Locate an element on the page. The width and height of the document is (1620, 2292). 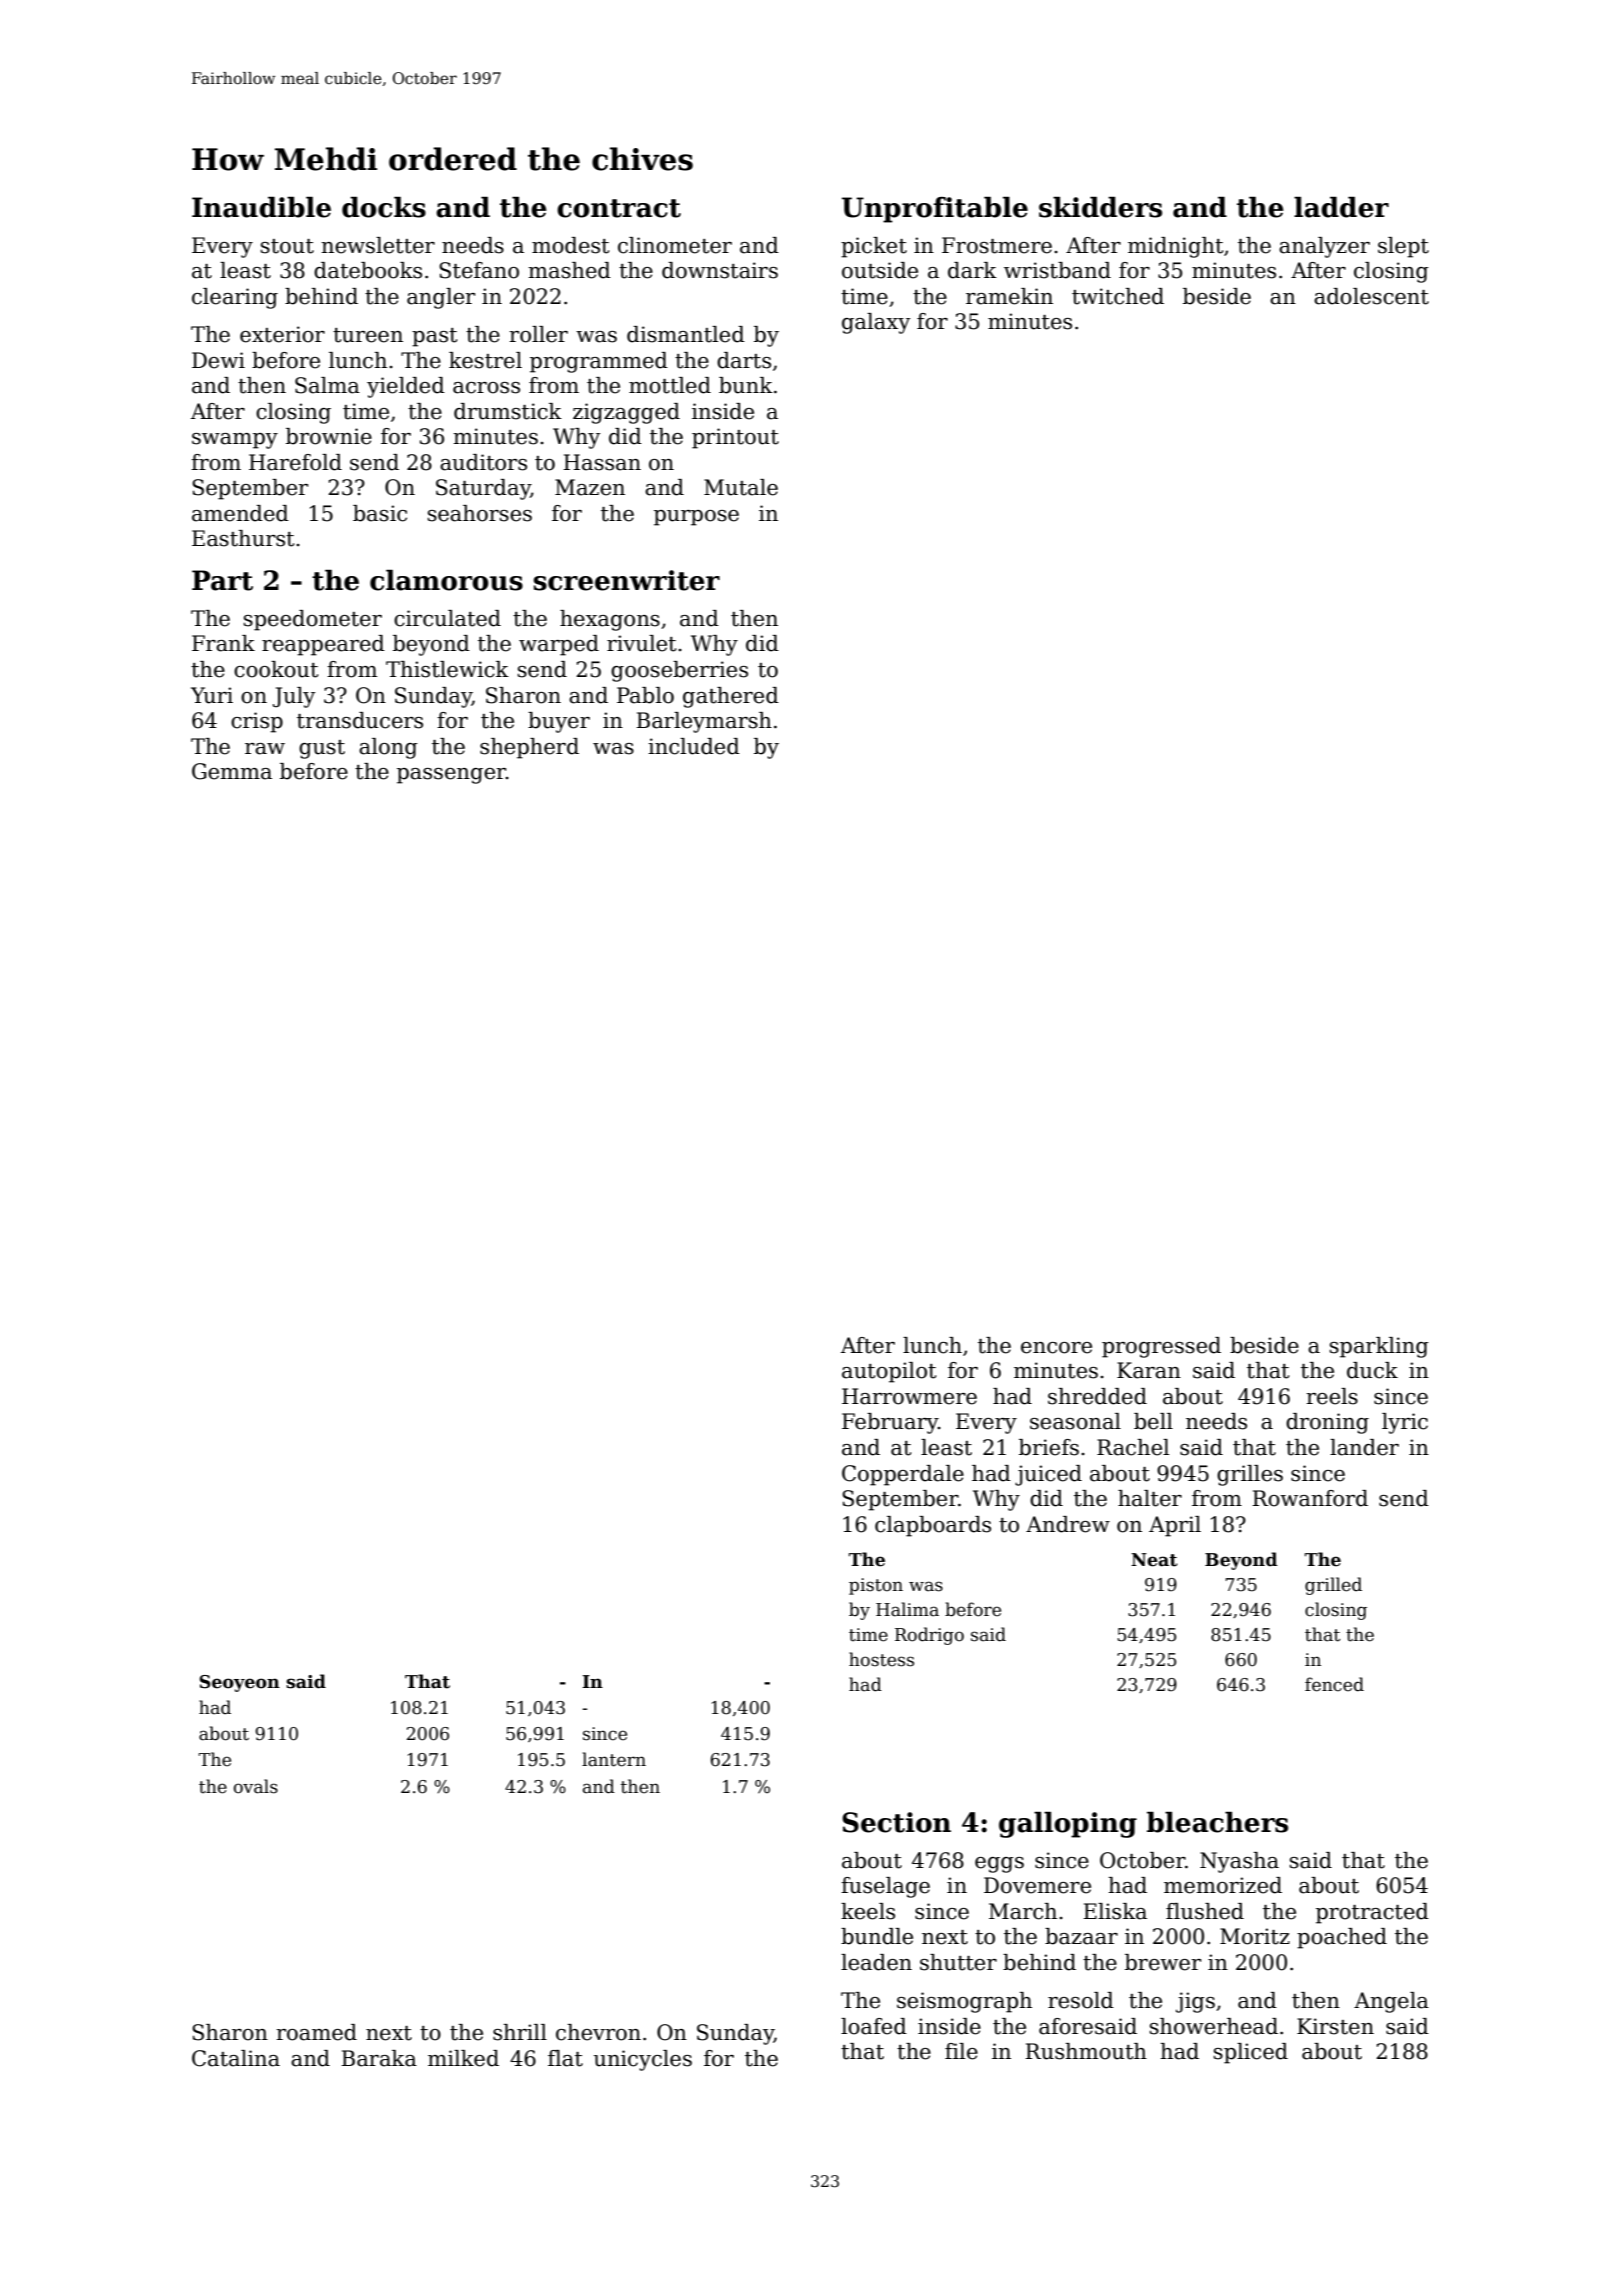
spliced is located at coordinates (1251, 2053).
